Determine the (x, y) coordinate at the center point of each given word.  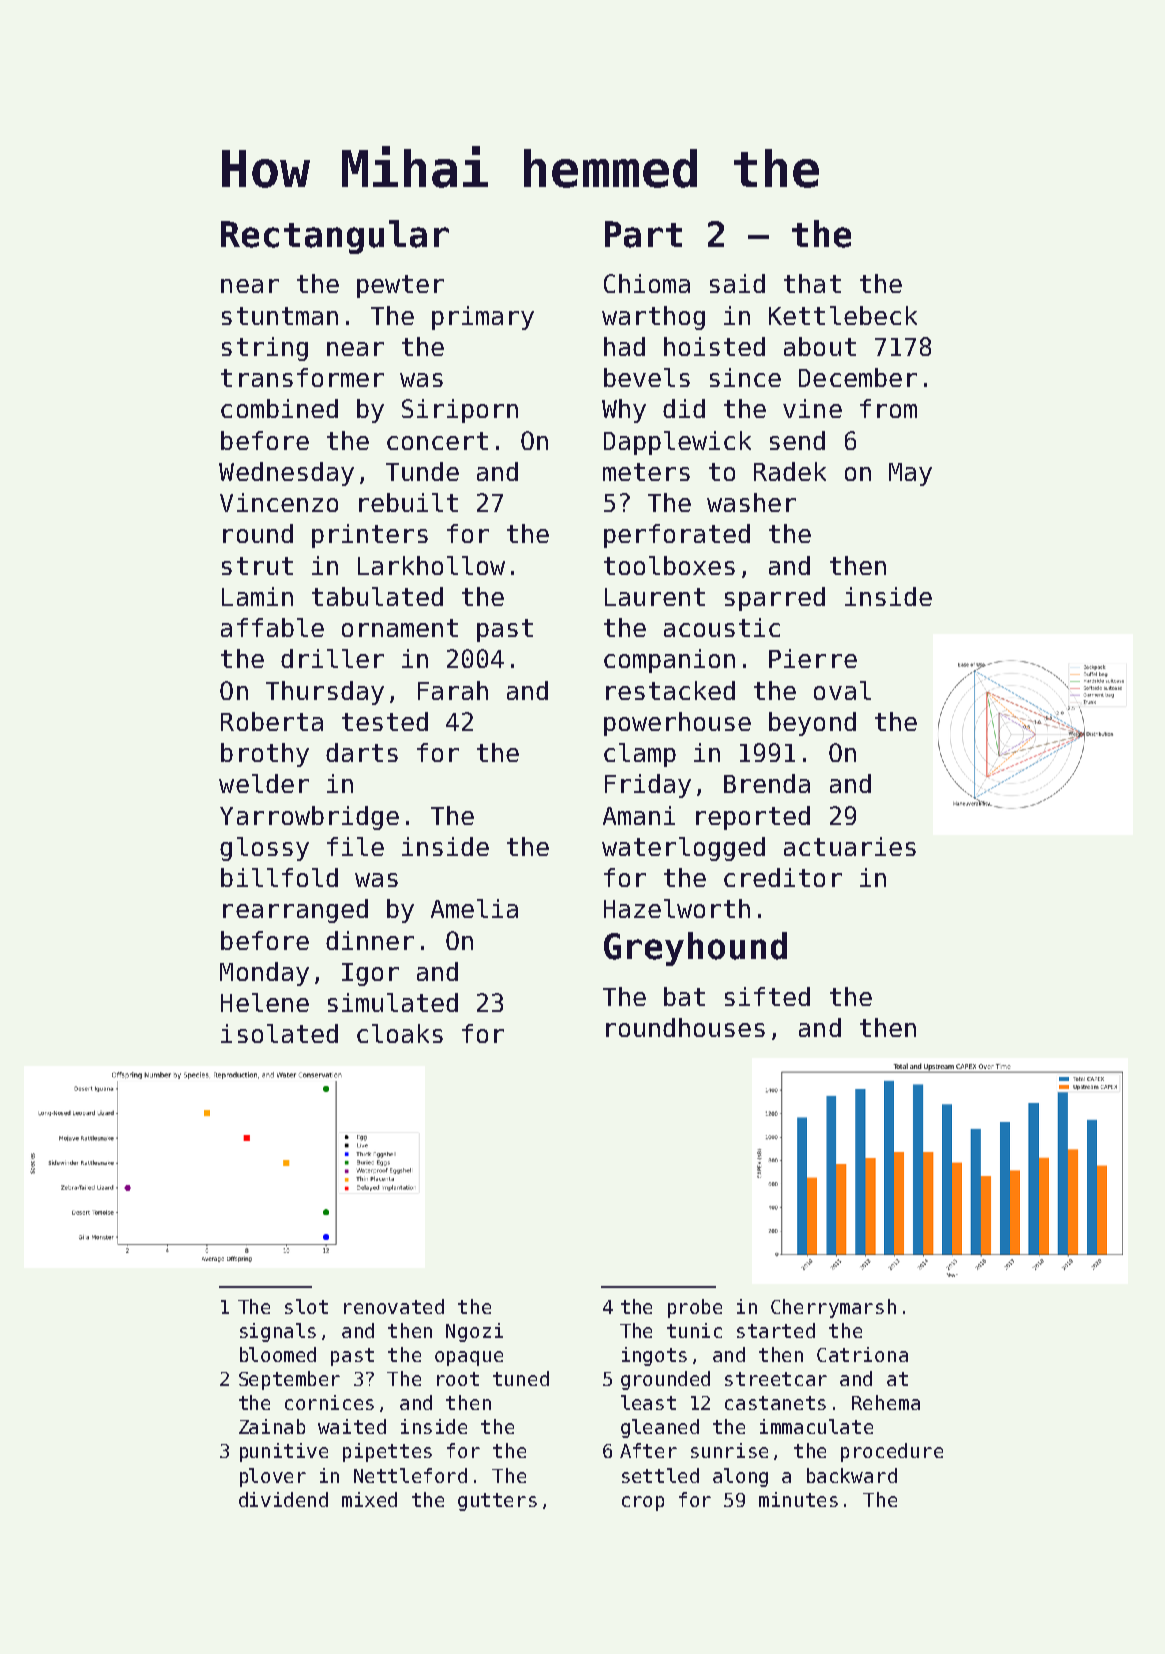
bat (684, 996)
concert (437, 441)
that (812, 283)
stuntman (280, 316)
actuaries (850, 846)
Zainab (272, 1426)
